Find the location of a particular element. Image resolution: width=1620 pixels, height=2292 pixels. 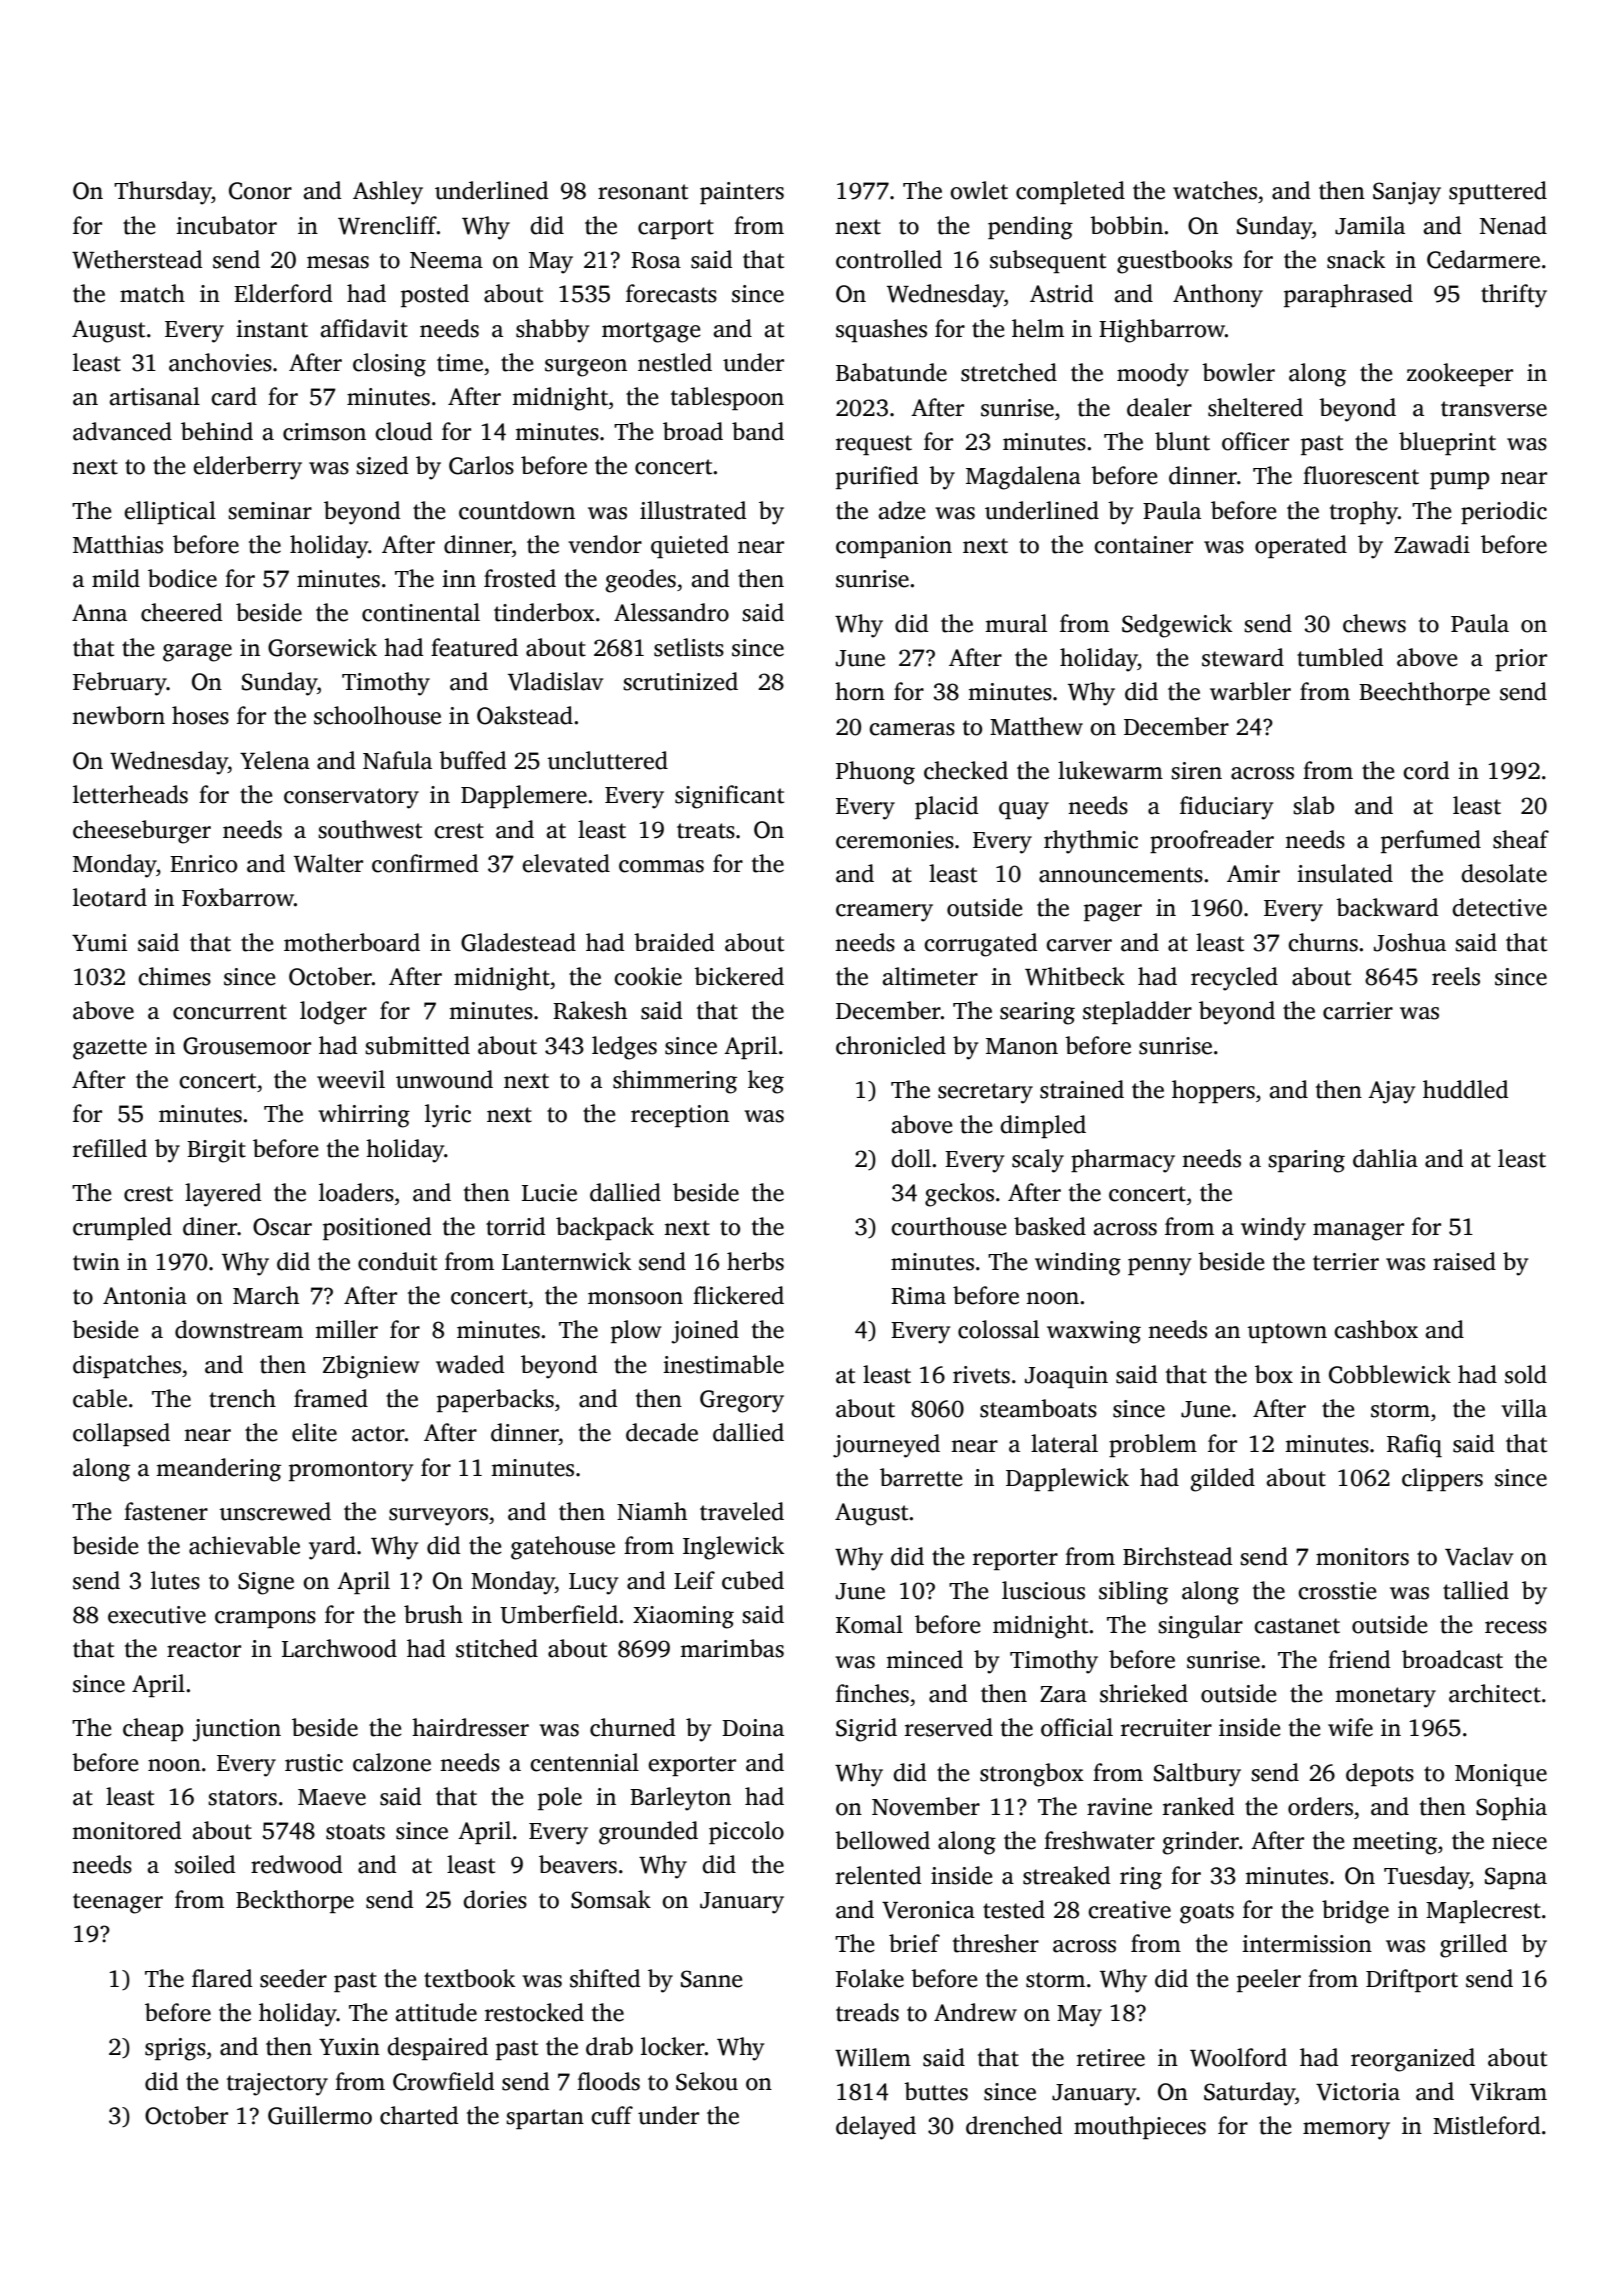

sprigs is located at coordinates (175, 2049).
